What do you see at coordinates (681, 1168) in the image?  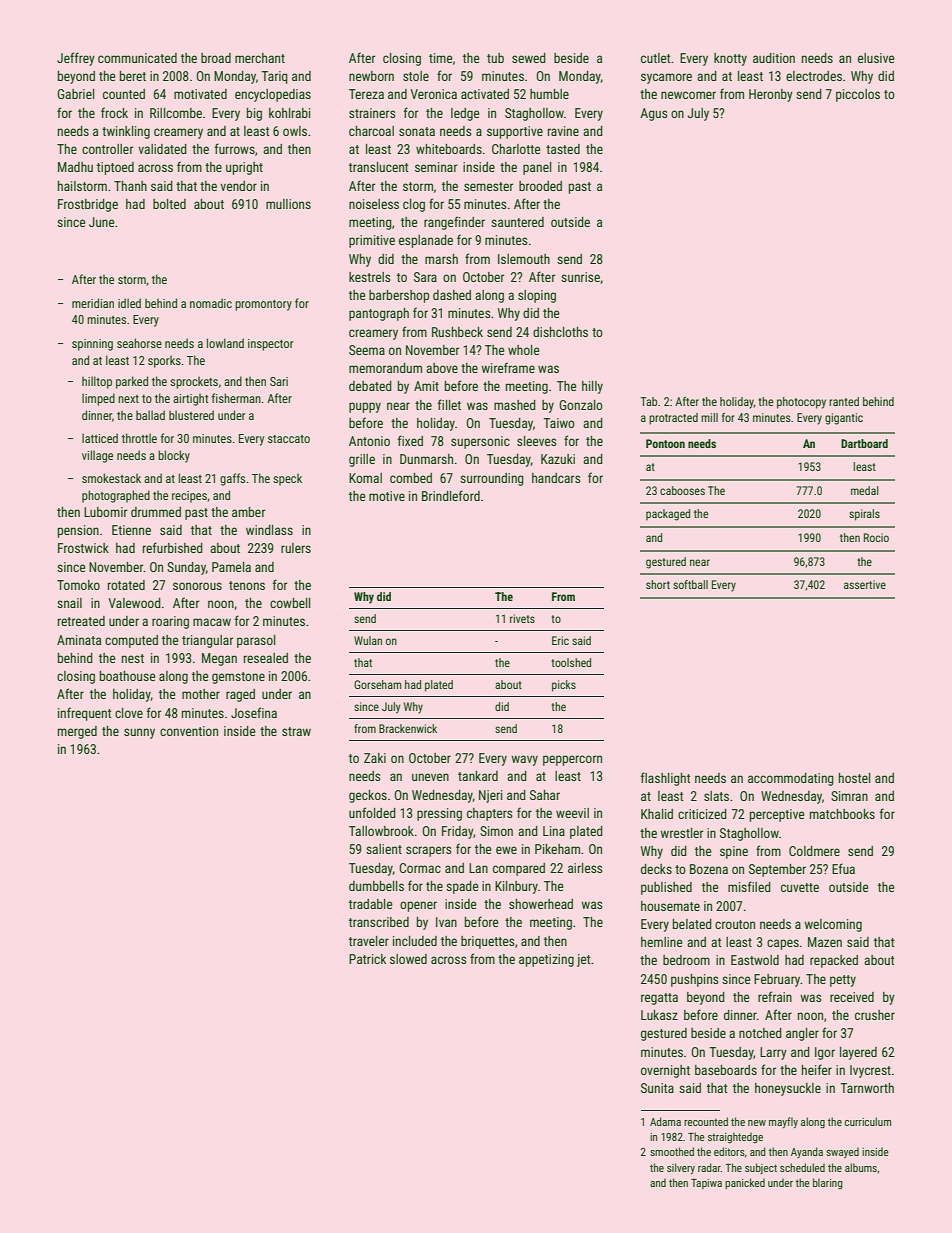 I see `silvery` at bounding box center [681, 1168].
